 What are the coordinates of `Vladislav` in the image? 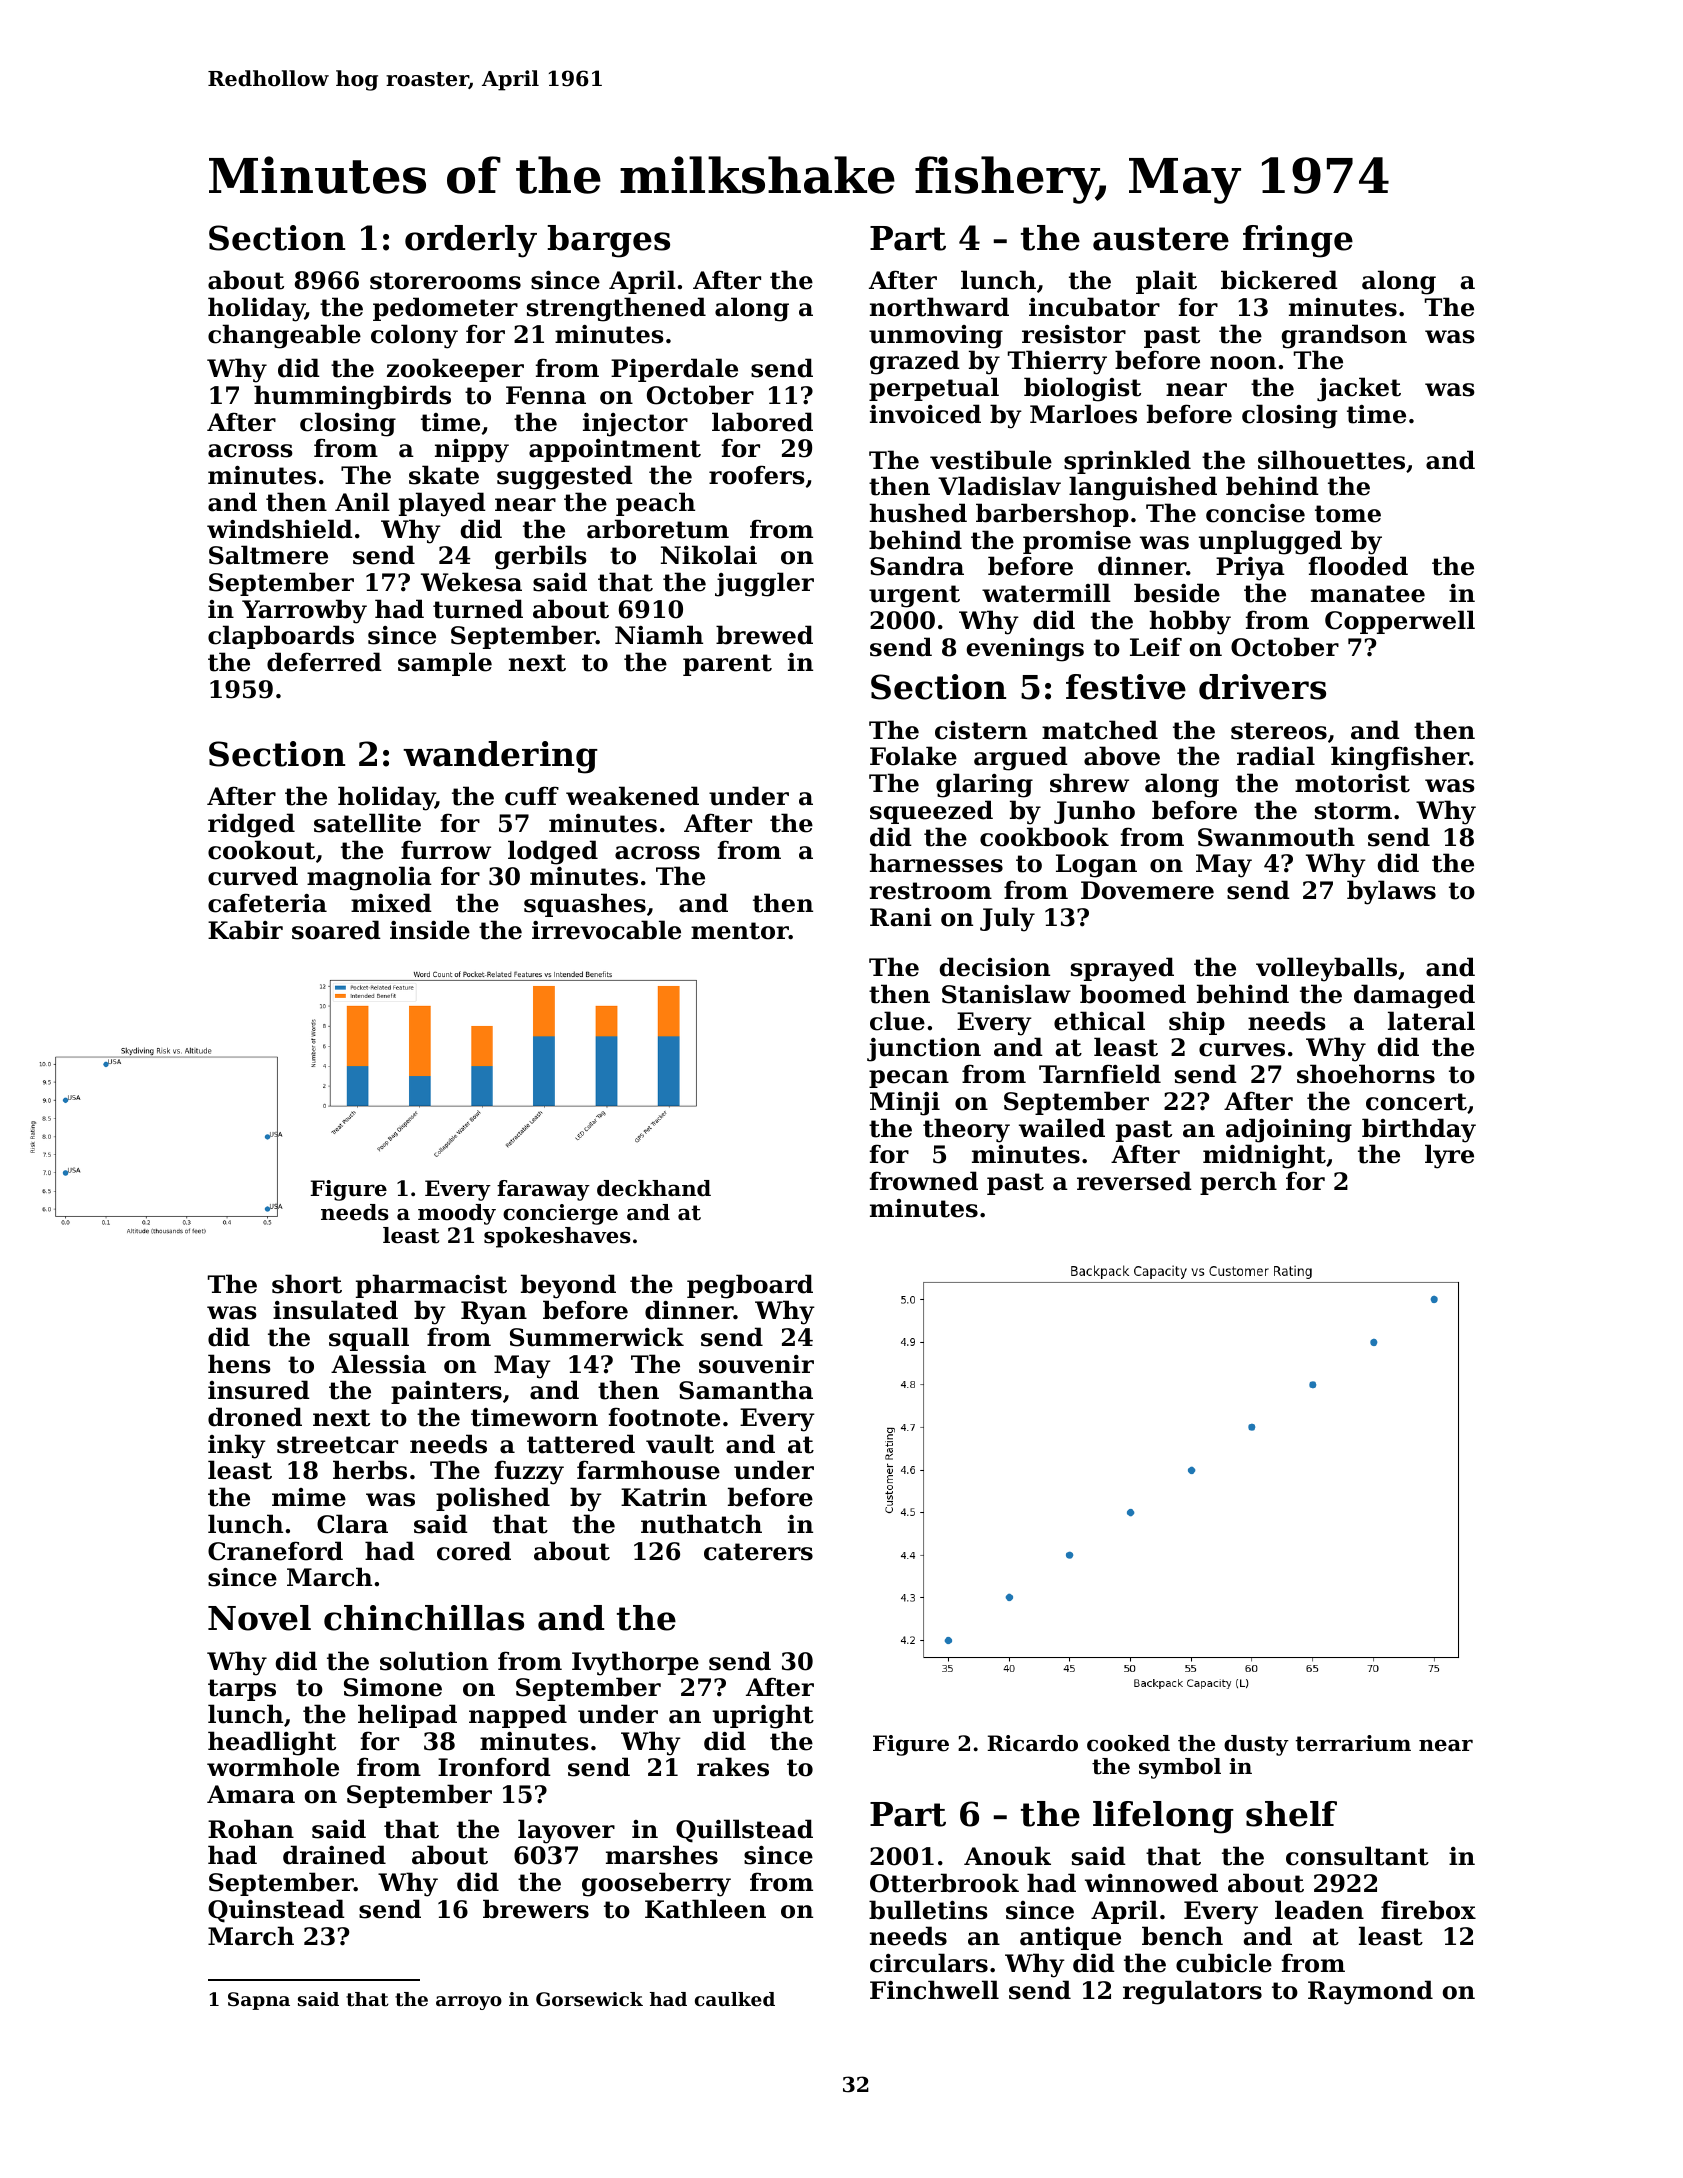 It's located at (999, 486).
